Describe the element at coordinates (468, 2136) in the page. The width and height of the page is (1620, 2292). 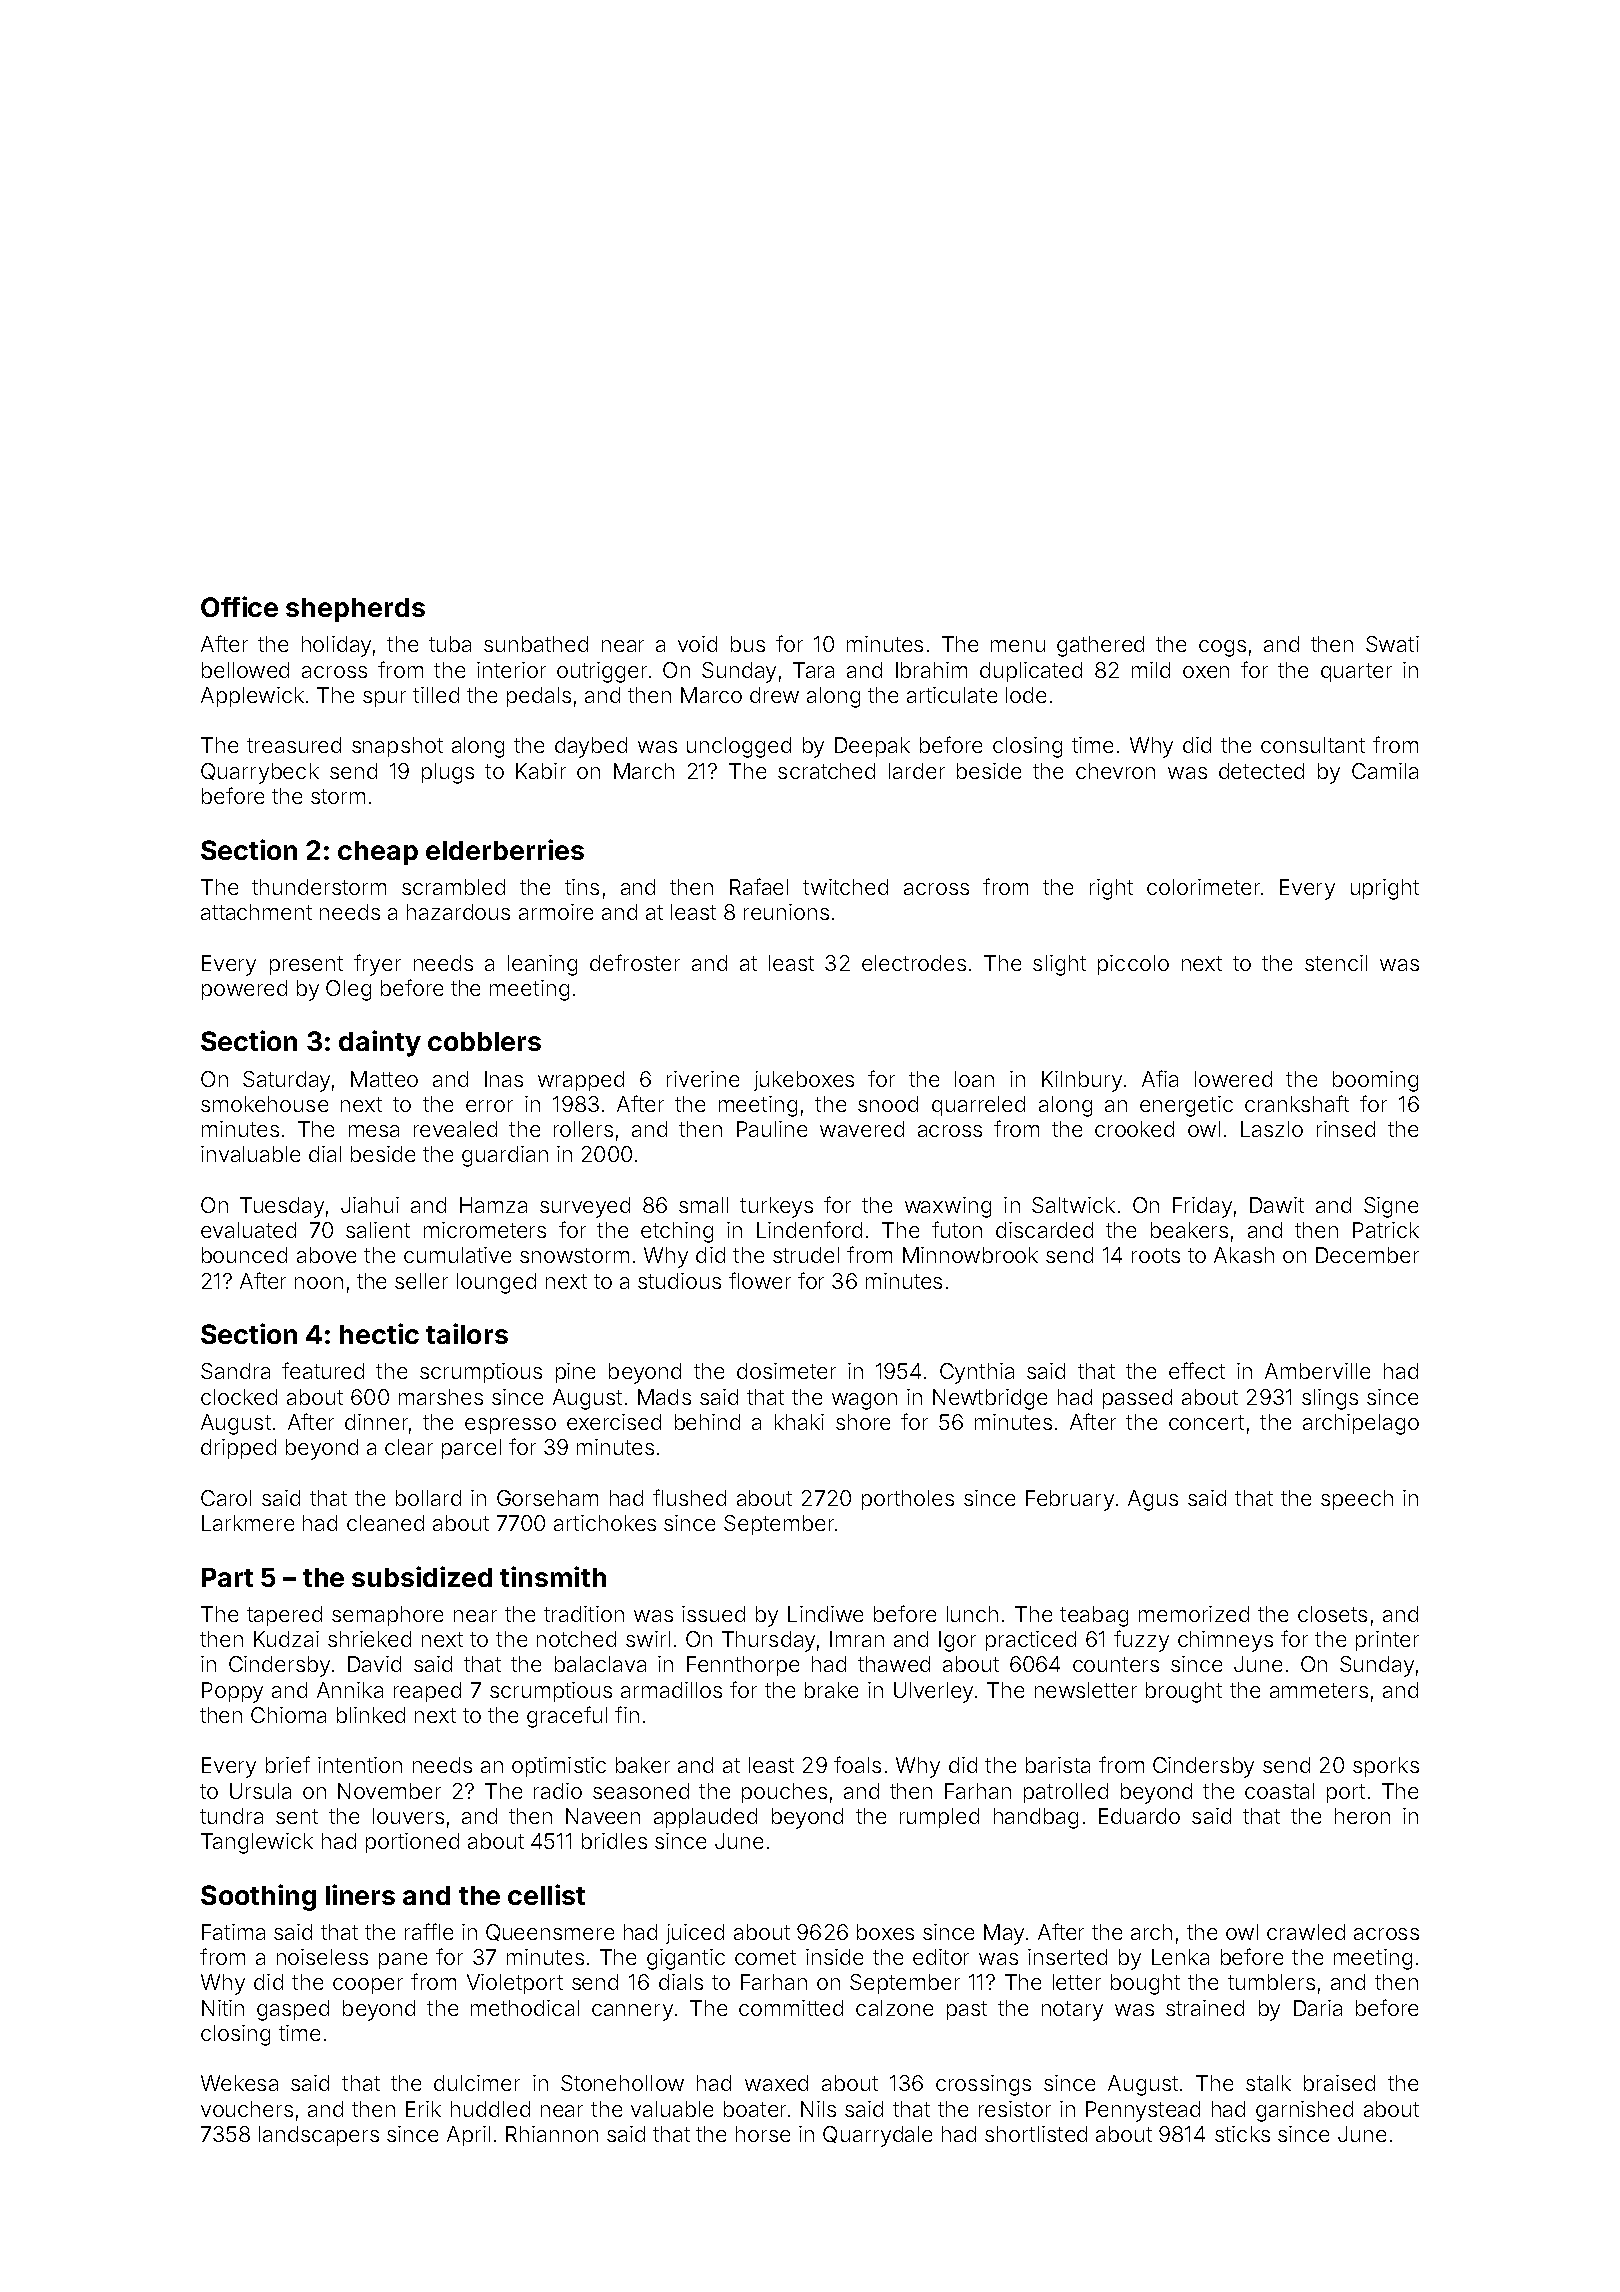
I see `April` at that location.
